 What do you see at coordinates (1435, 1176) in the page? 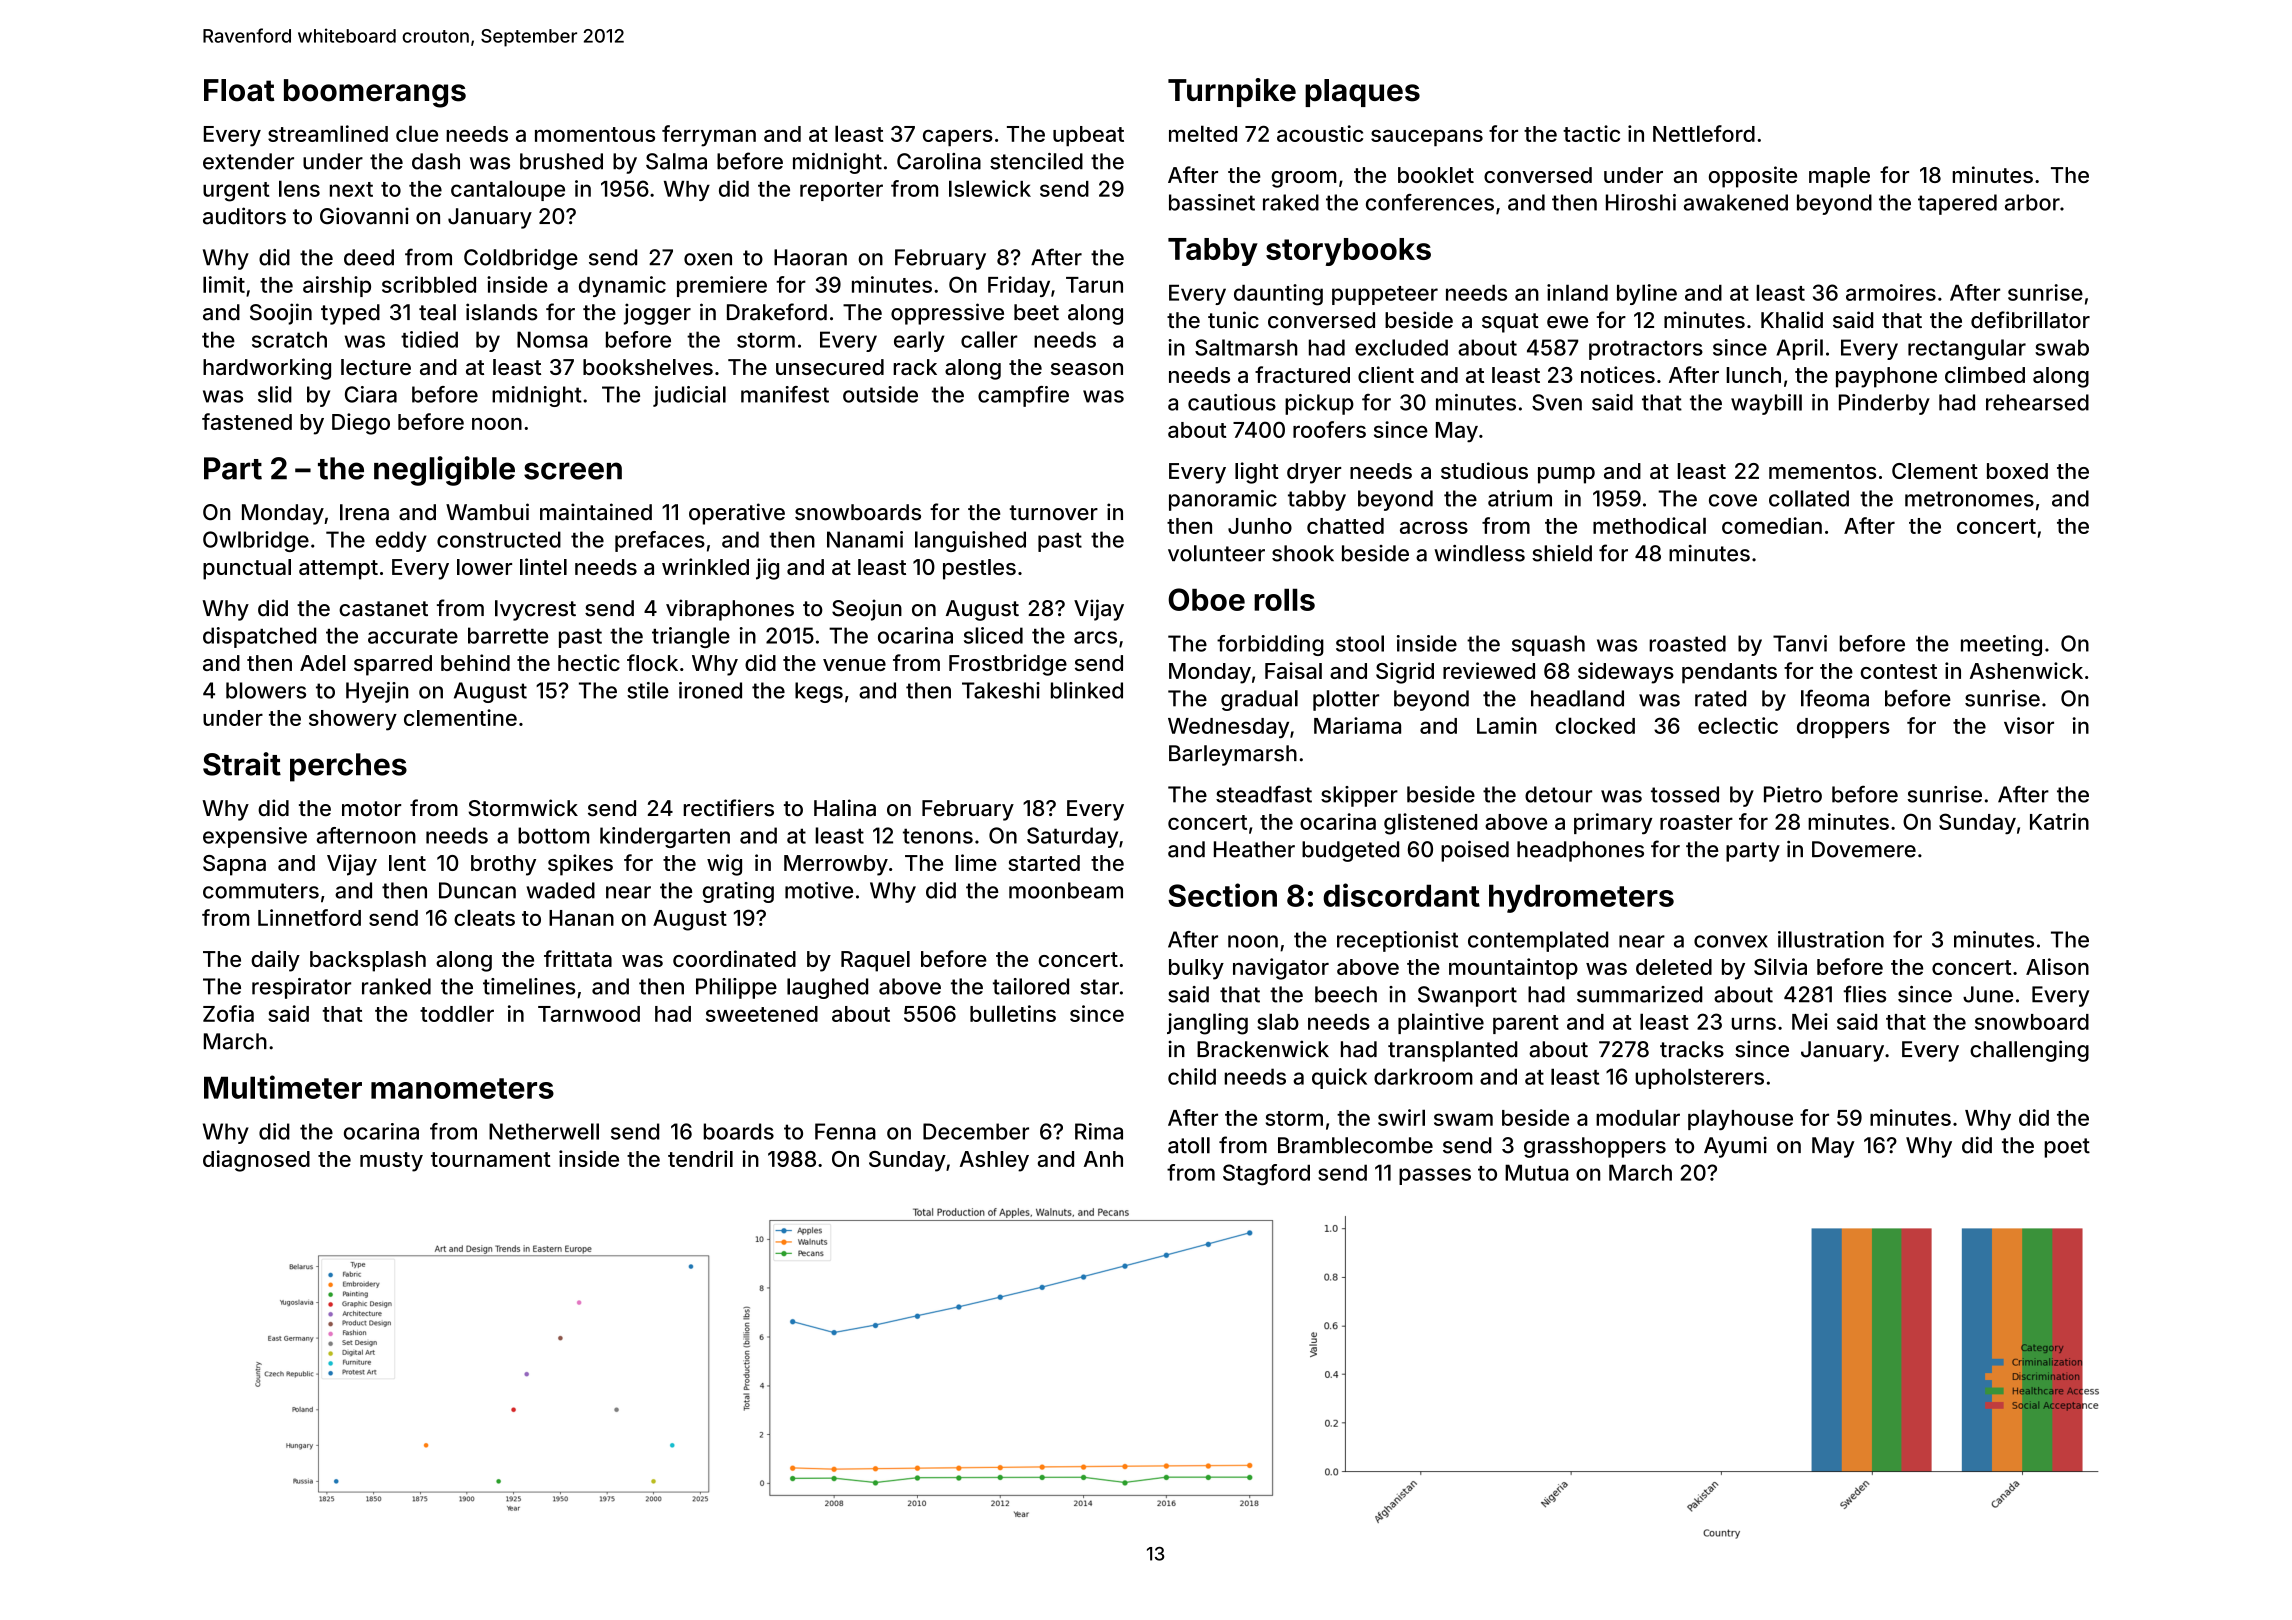
I see `passes` at bounding box center [1435, 1176].
